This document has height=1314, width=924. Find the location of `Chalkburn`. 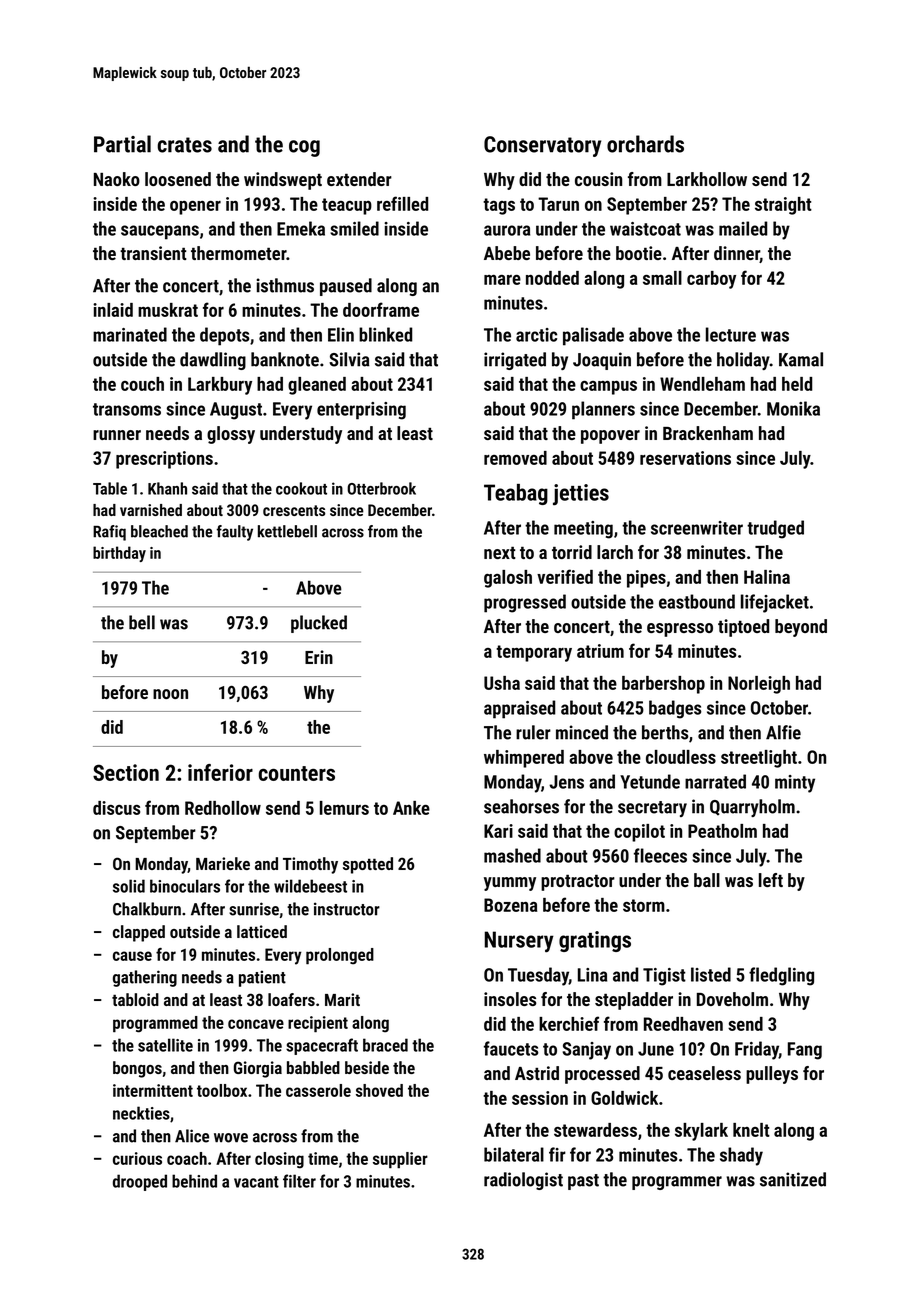

Chalkburn is located at coordinates (147, 909).
